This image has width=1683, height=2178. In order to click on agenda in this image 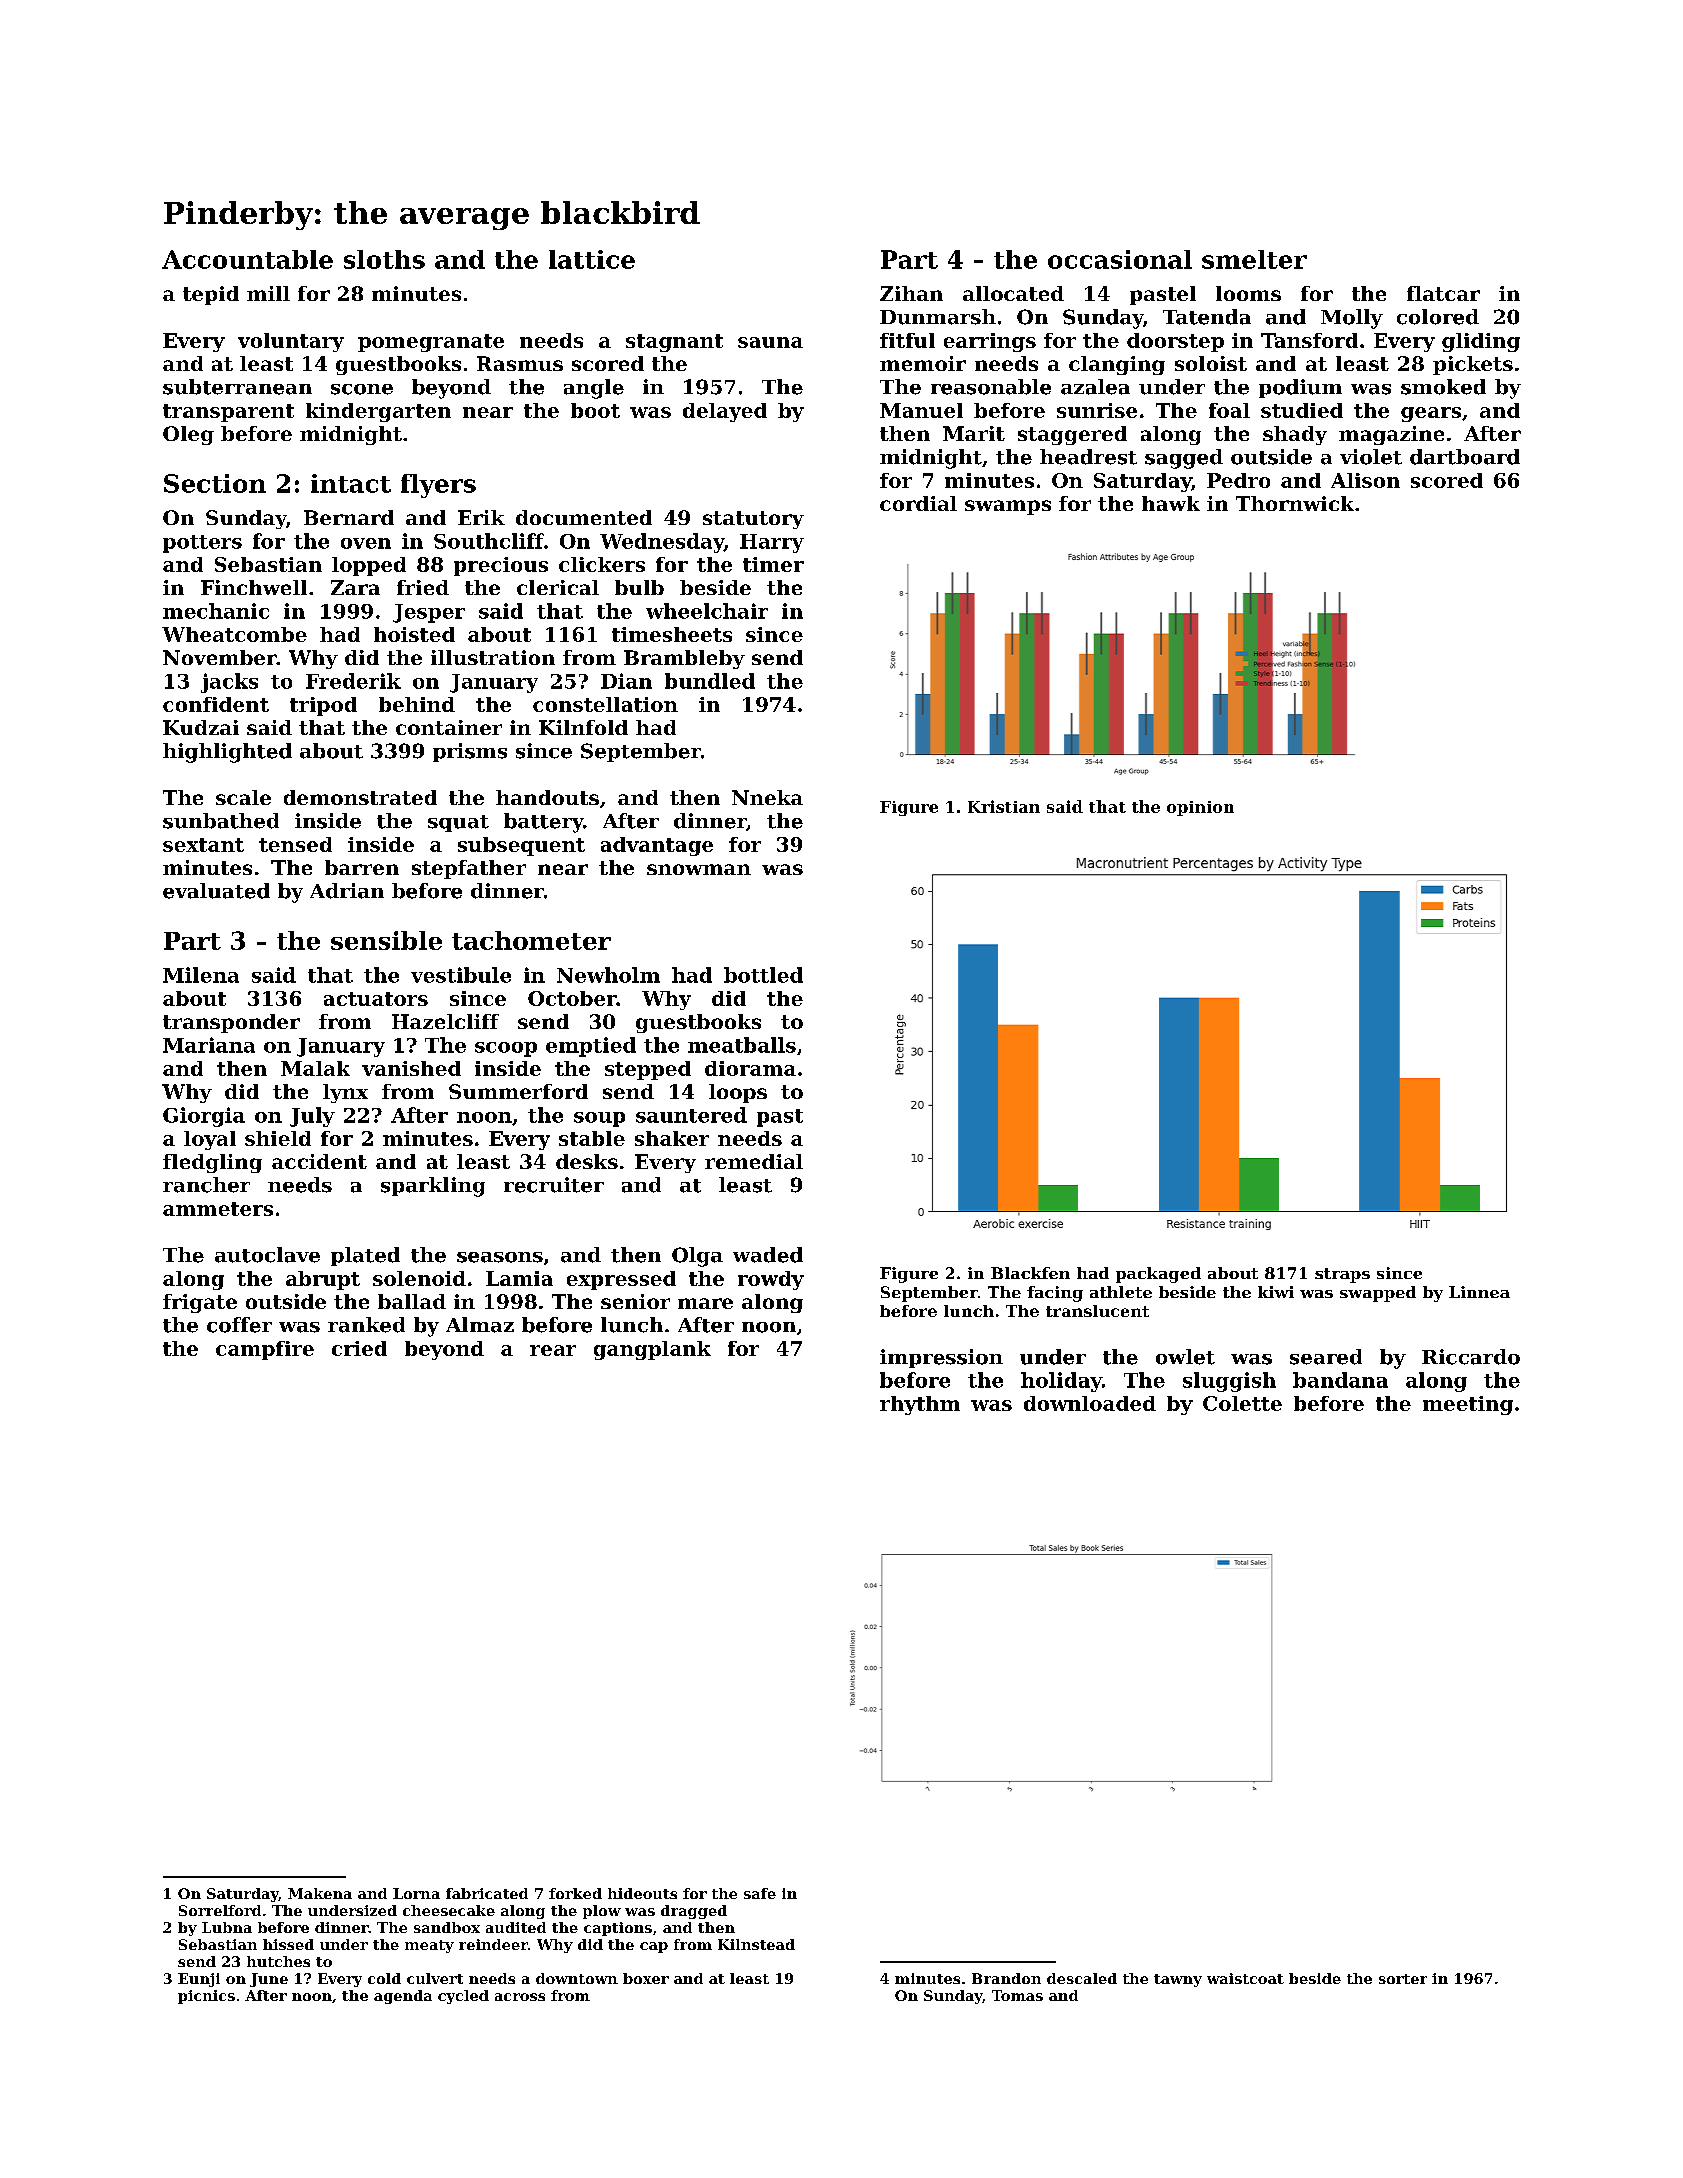, I will do `click(403, 1997)`.
